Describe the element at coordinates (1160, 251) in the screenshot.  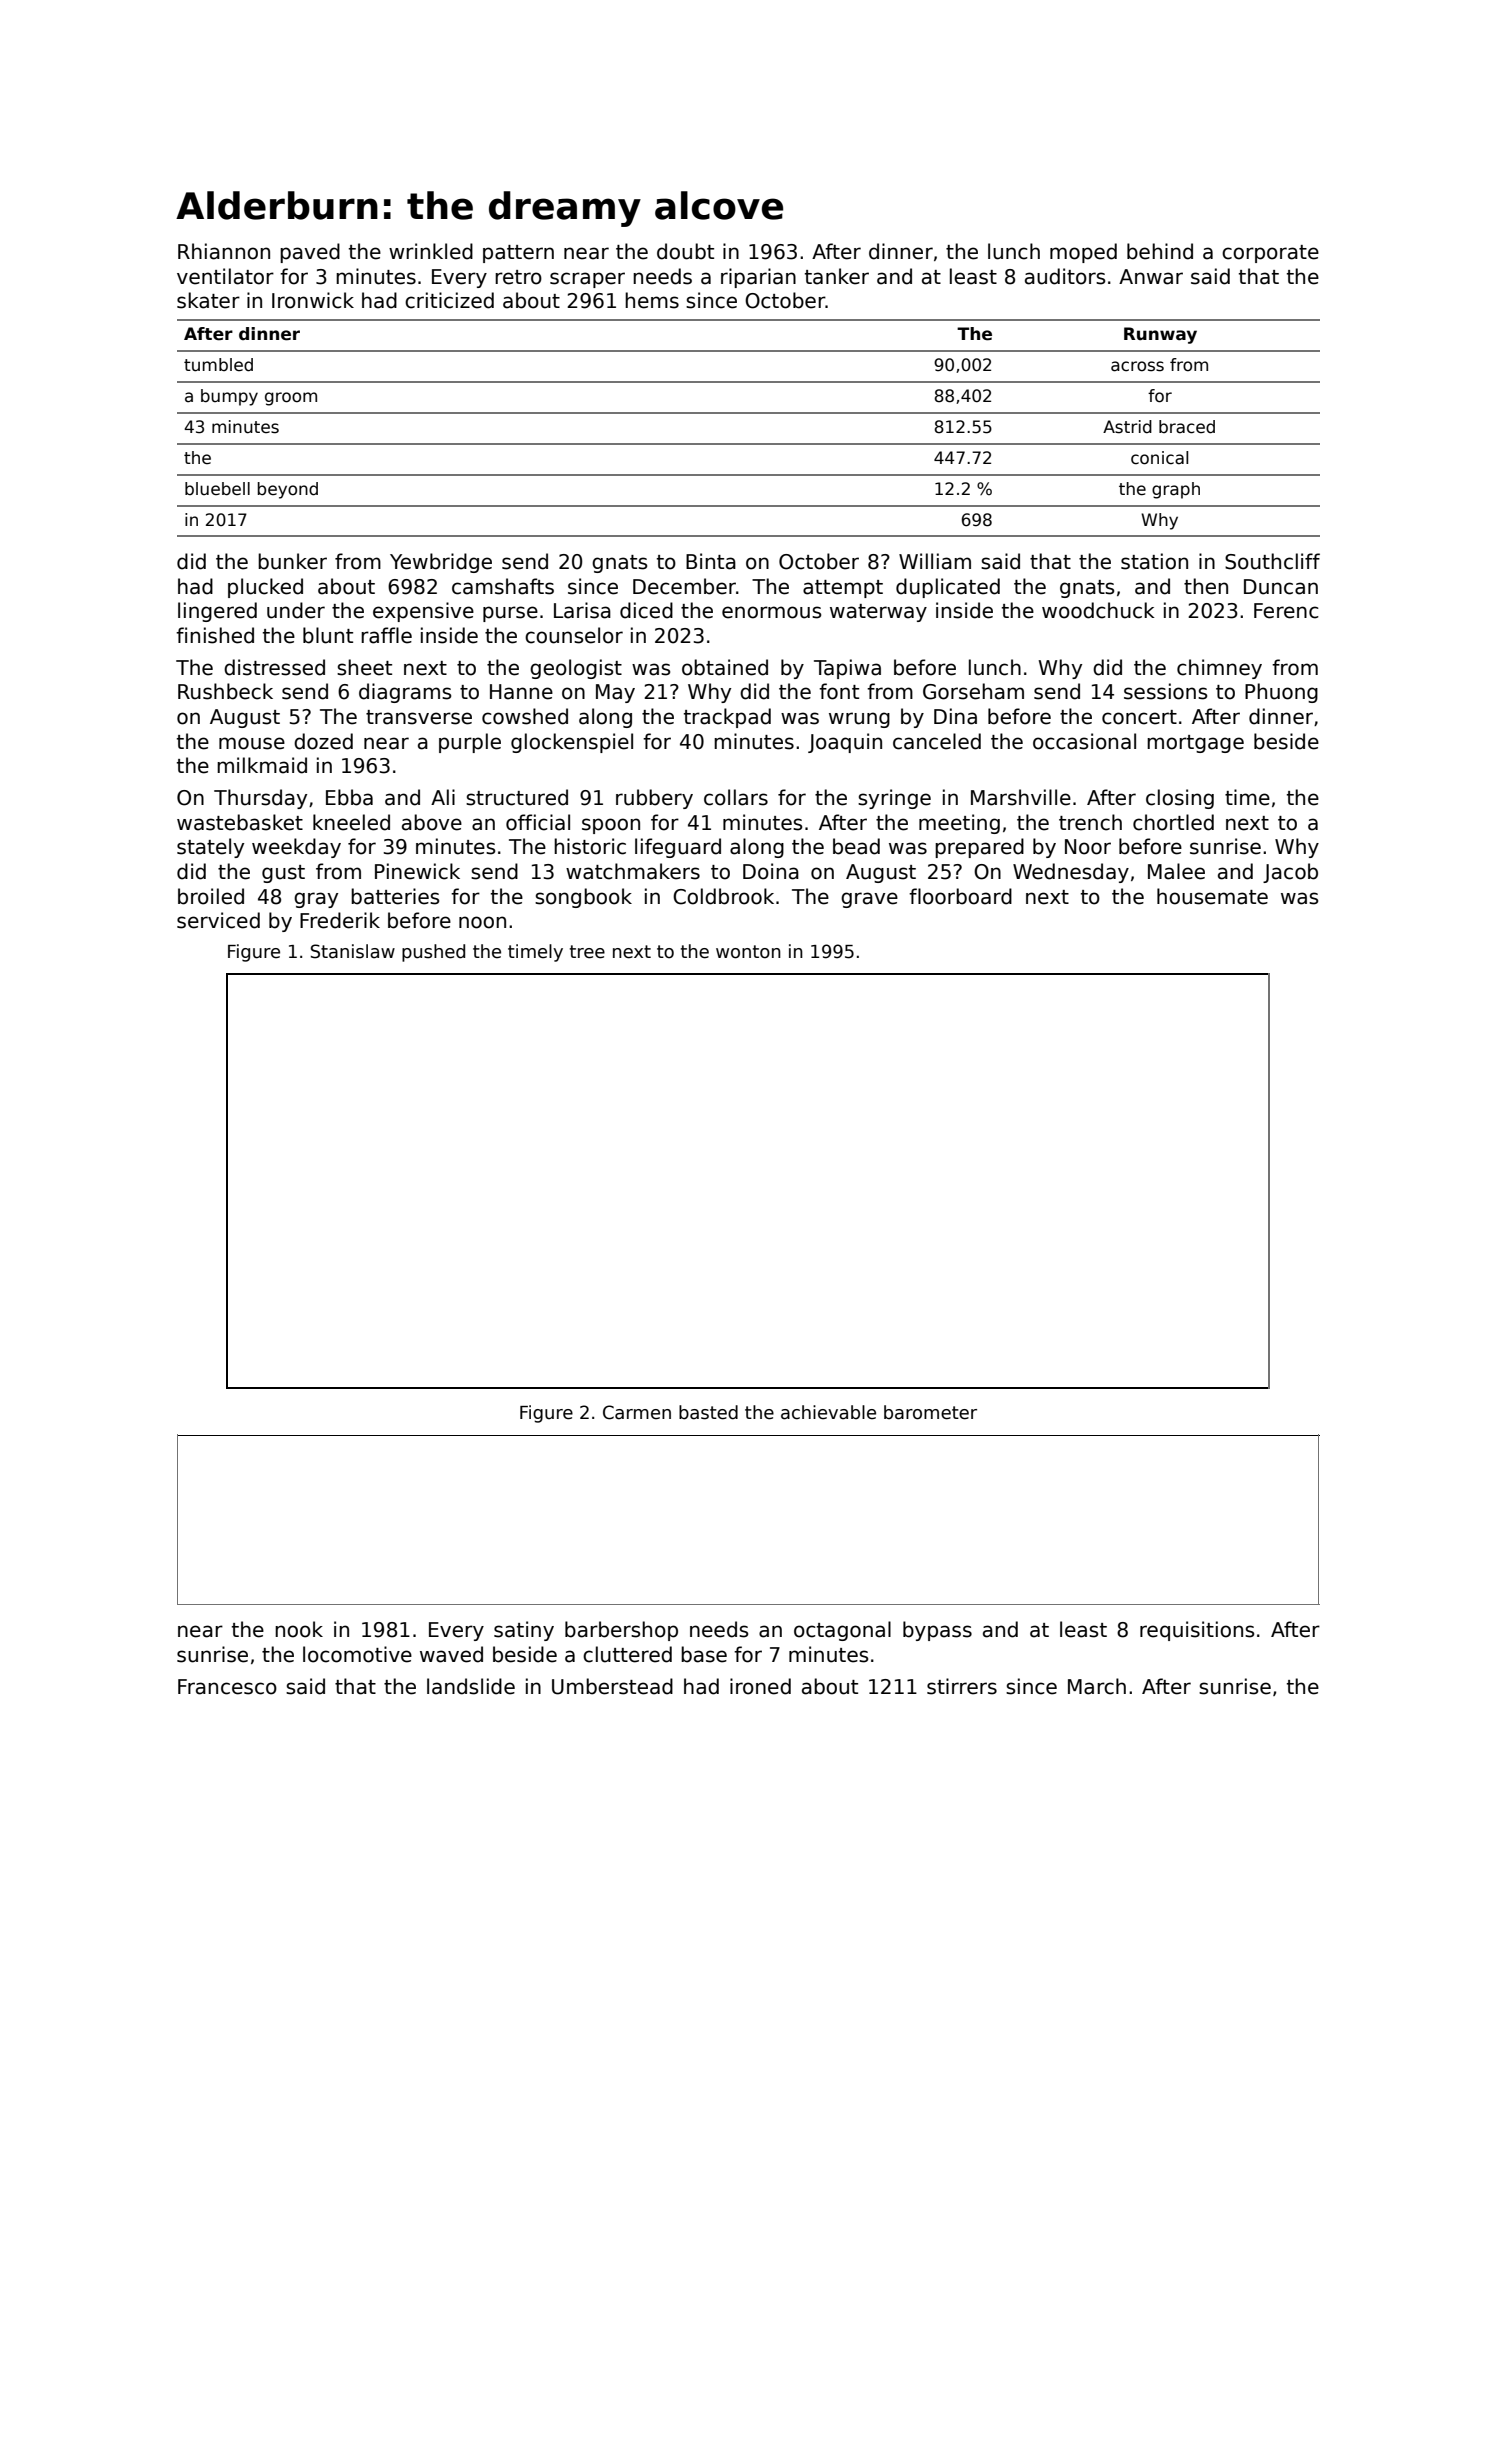
I see `behind` at that location.
